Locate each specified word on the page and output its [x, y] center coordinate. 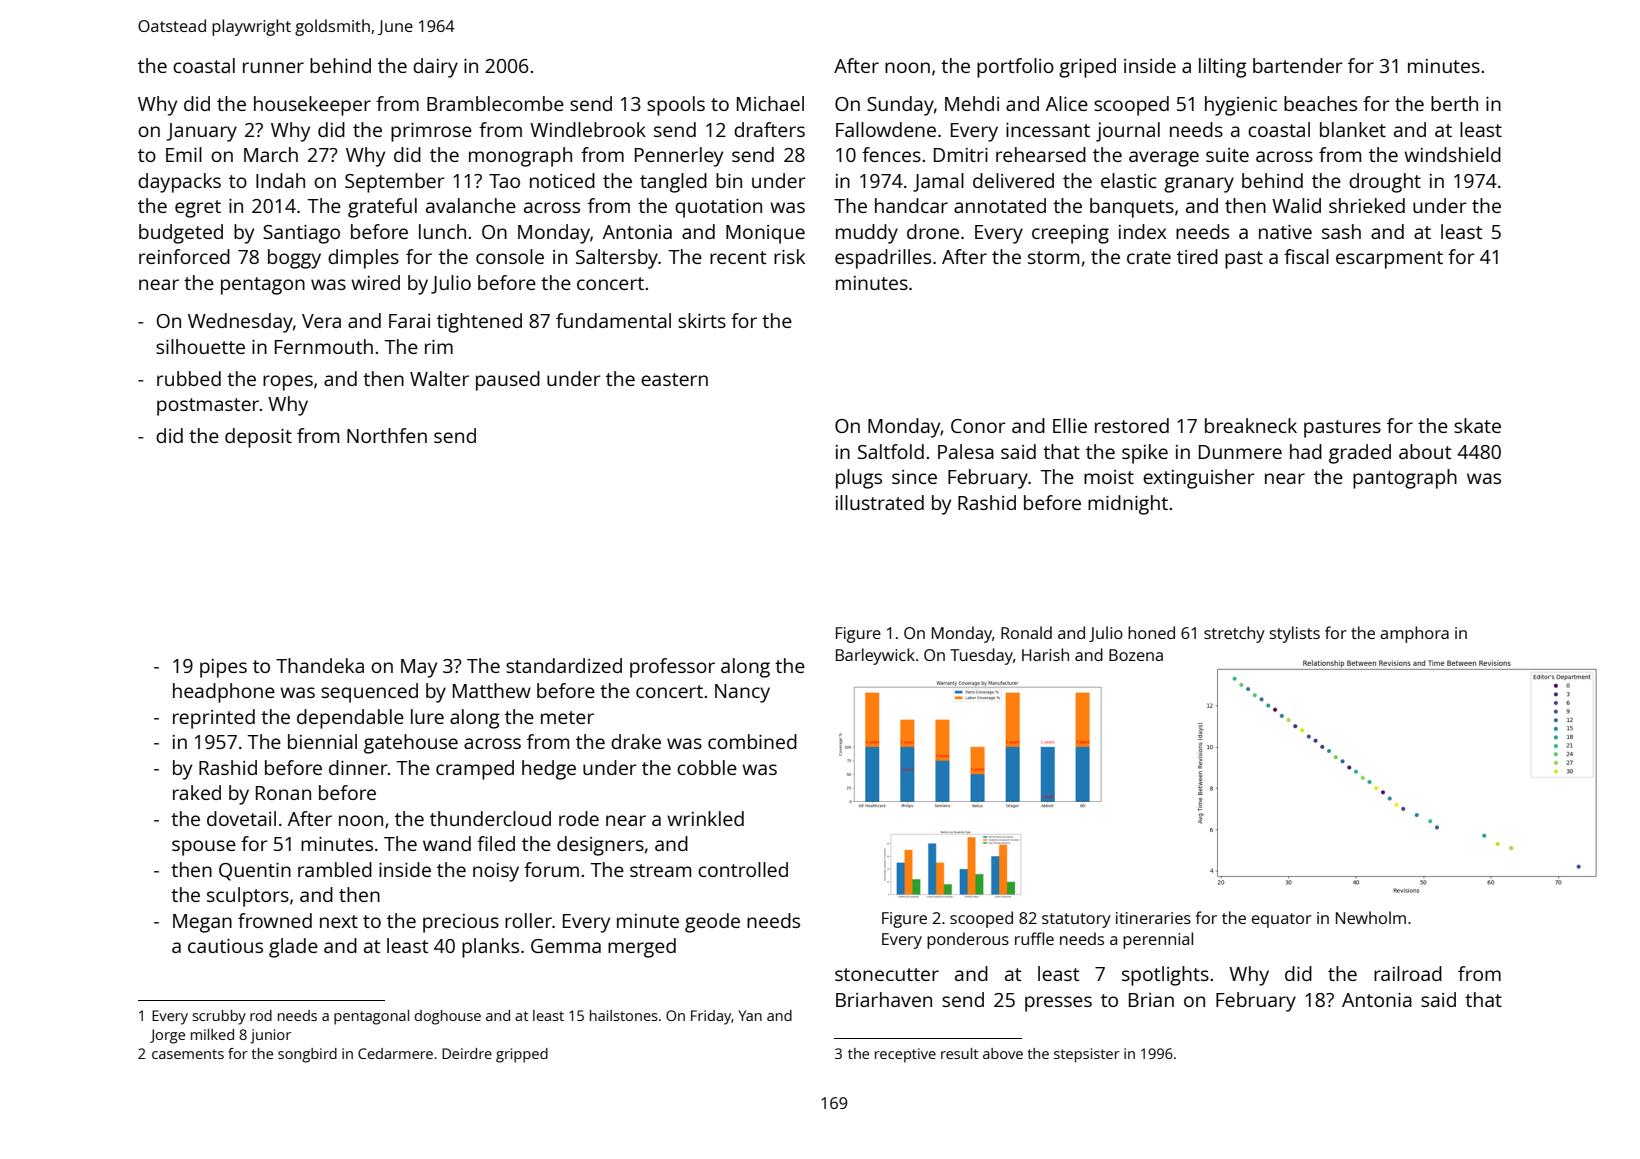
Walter [439, 378]
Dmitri [961, 155]
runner [273, 67]
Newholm [1371, 917]
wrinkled [705, 818]
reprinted [214, 719]
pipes [223, 668]
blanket [1353, 129]
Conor [978, 426]
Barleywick [875, 656]
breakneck [1251, 425]
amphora [1414, 634]
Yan [750, 1015]
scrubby [219, 1017]
